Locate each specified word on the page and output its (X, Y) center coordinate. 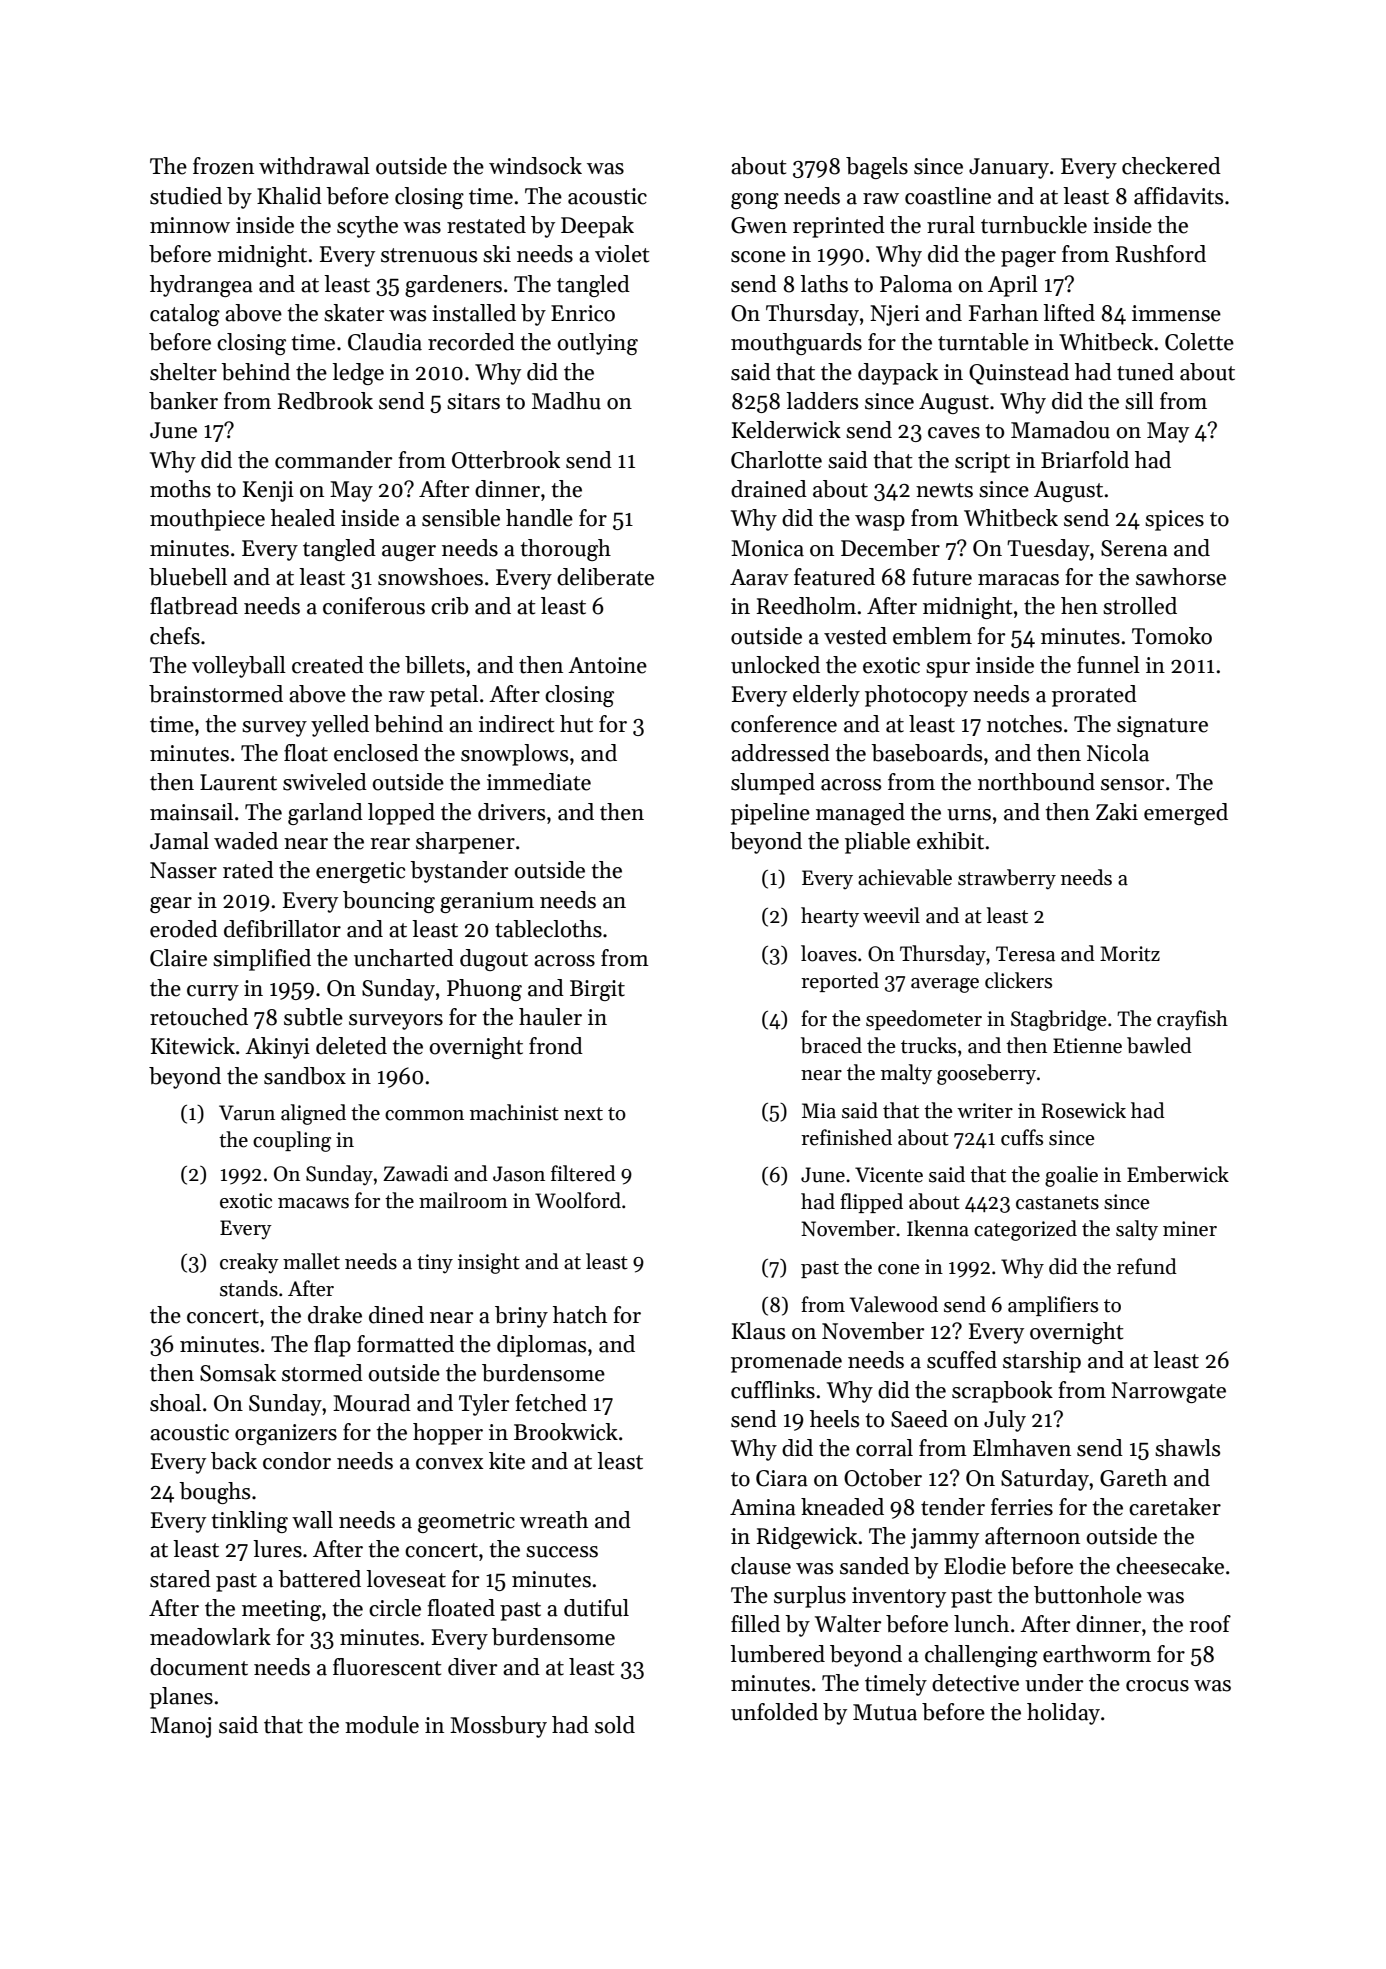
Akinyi (277, 1048)
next (583, 1114)
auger (409, 553)
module (382, 1725)
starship (1042, 1362)
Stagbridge (1058, 1020)
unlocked (775, 665)
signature (1162, 726)
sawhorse (1181, 577)
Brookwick (566, 1432)
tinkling (249, 1522)
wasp (880, 523)
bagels (877, 168)
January (1009, 168)
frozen (223, 166)
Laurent (238, 782)
